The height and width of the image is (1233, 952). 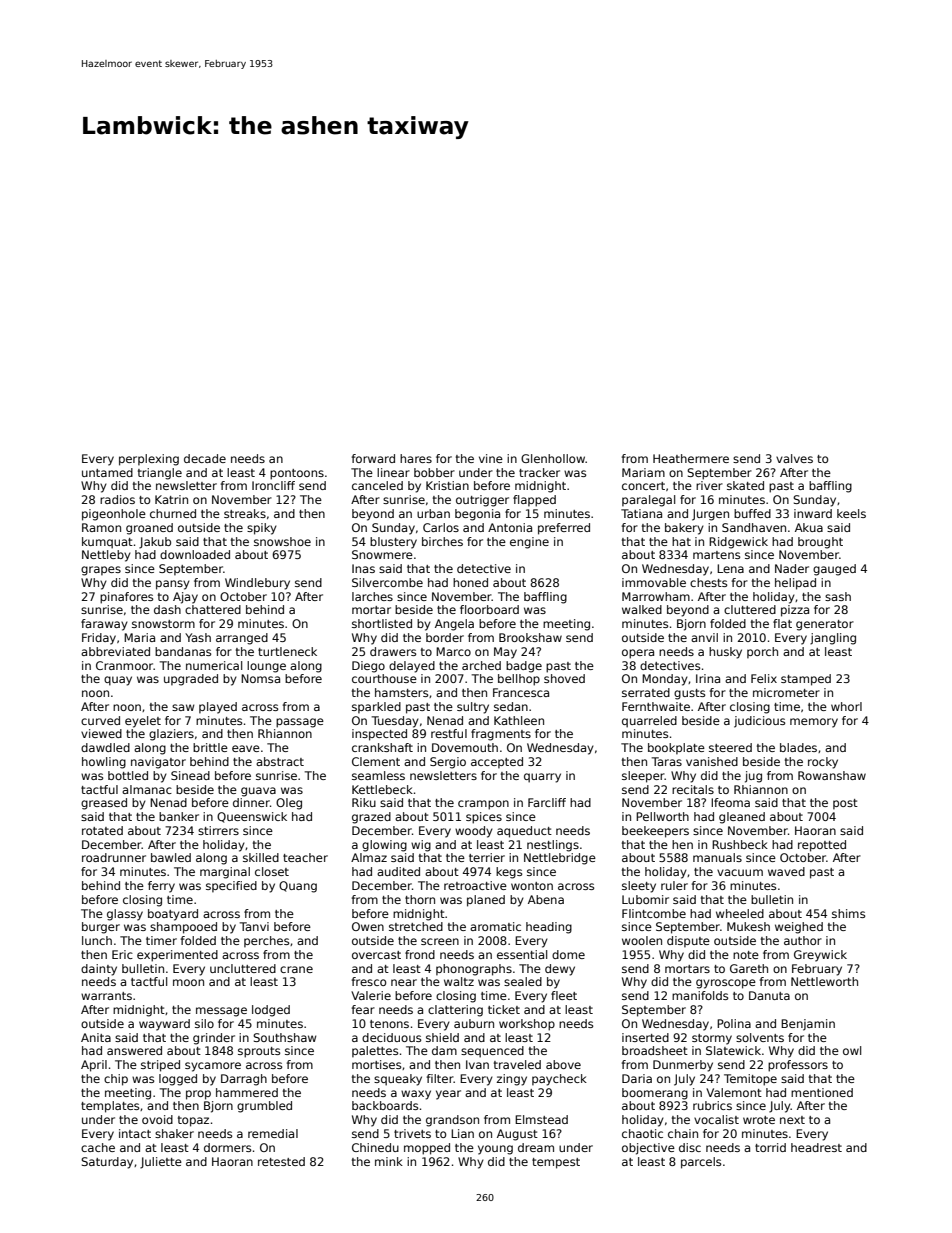 I want to click on cache, so click(x=98, y=1147).
